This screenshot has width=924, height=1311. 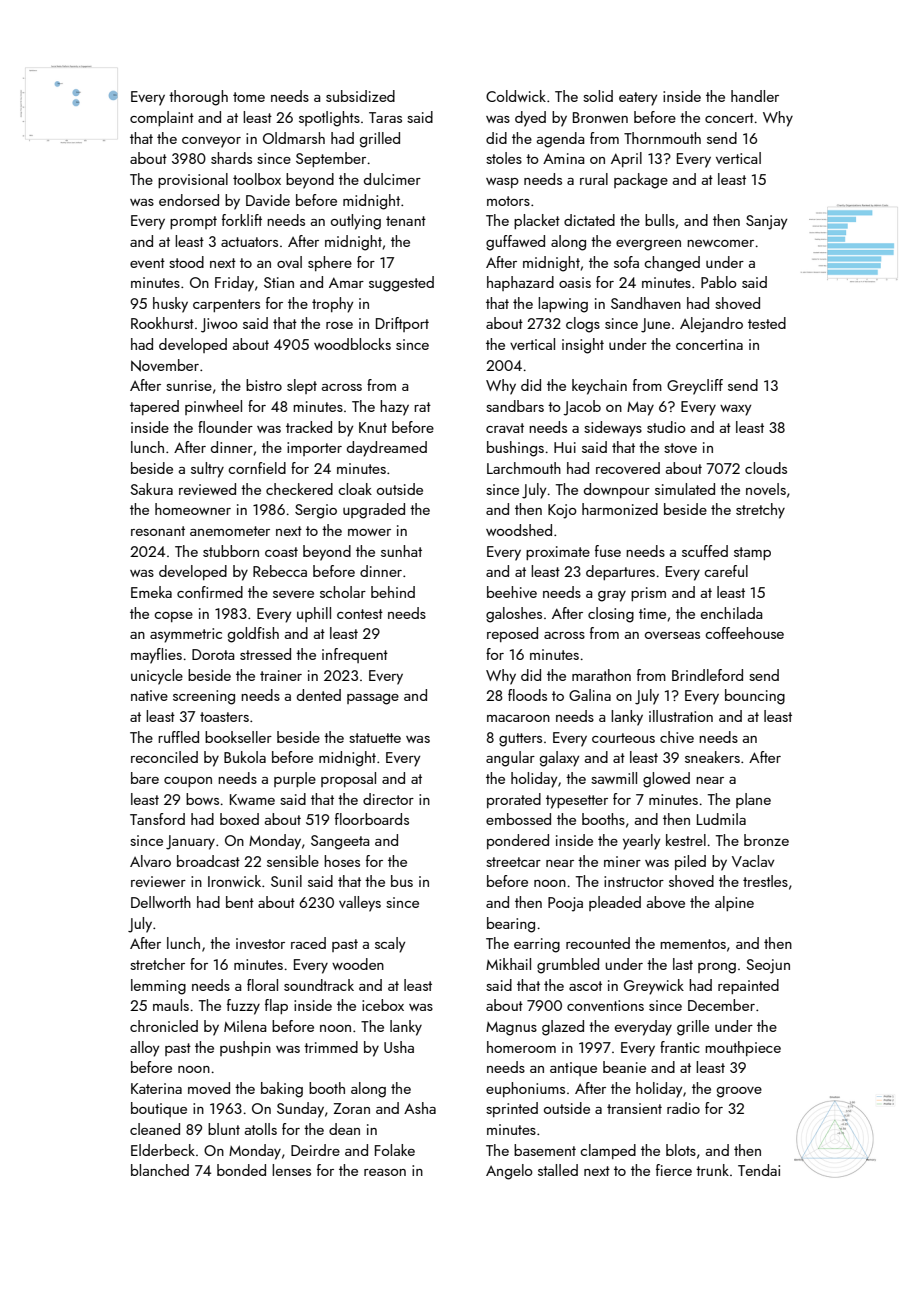 I want to click on Jiwoo, so click(x=219, y=325).
